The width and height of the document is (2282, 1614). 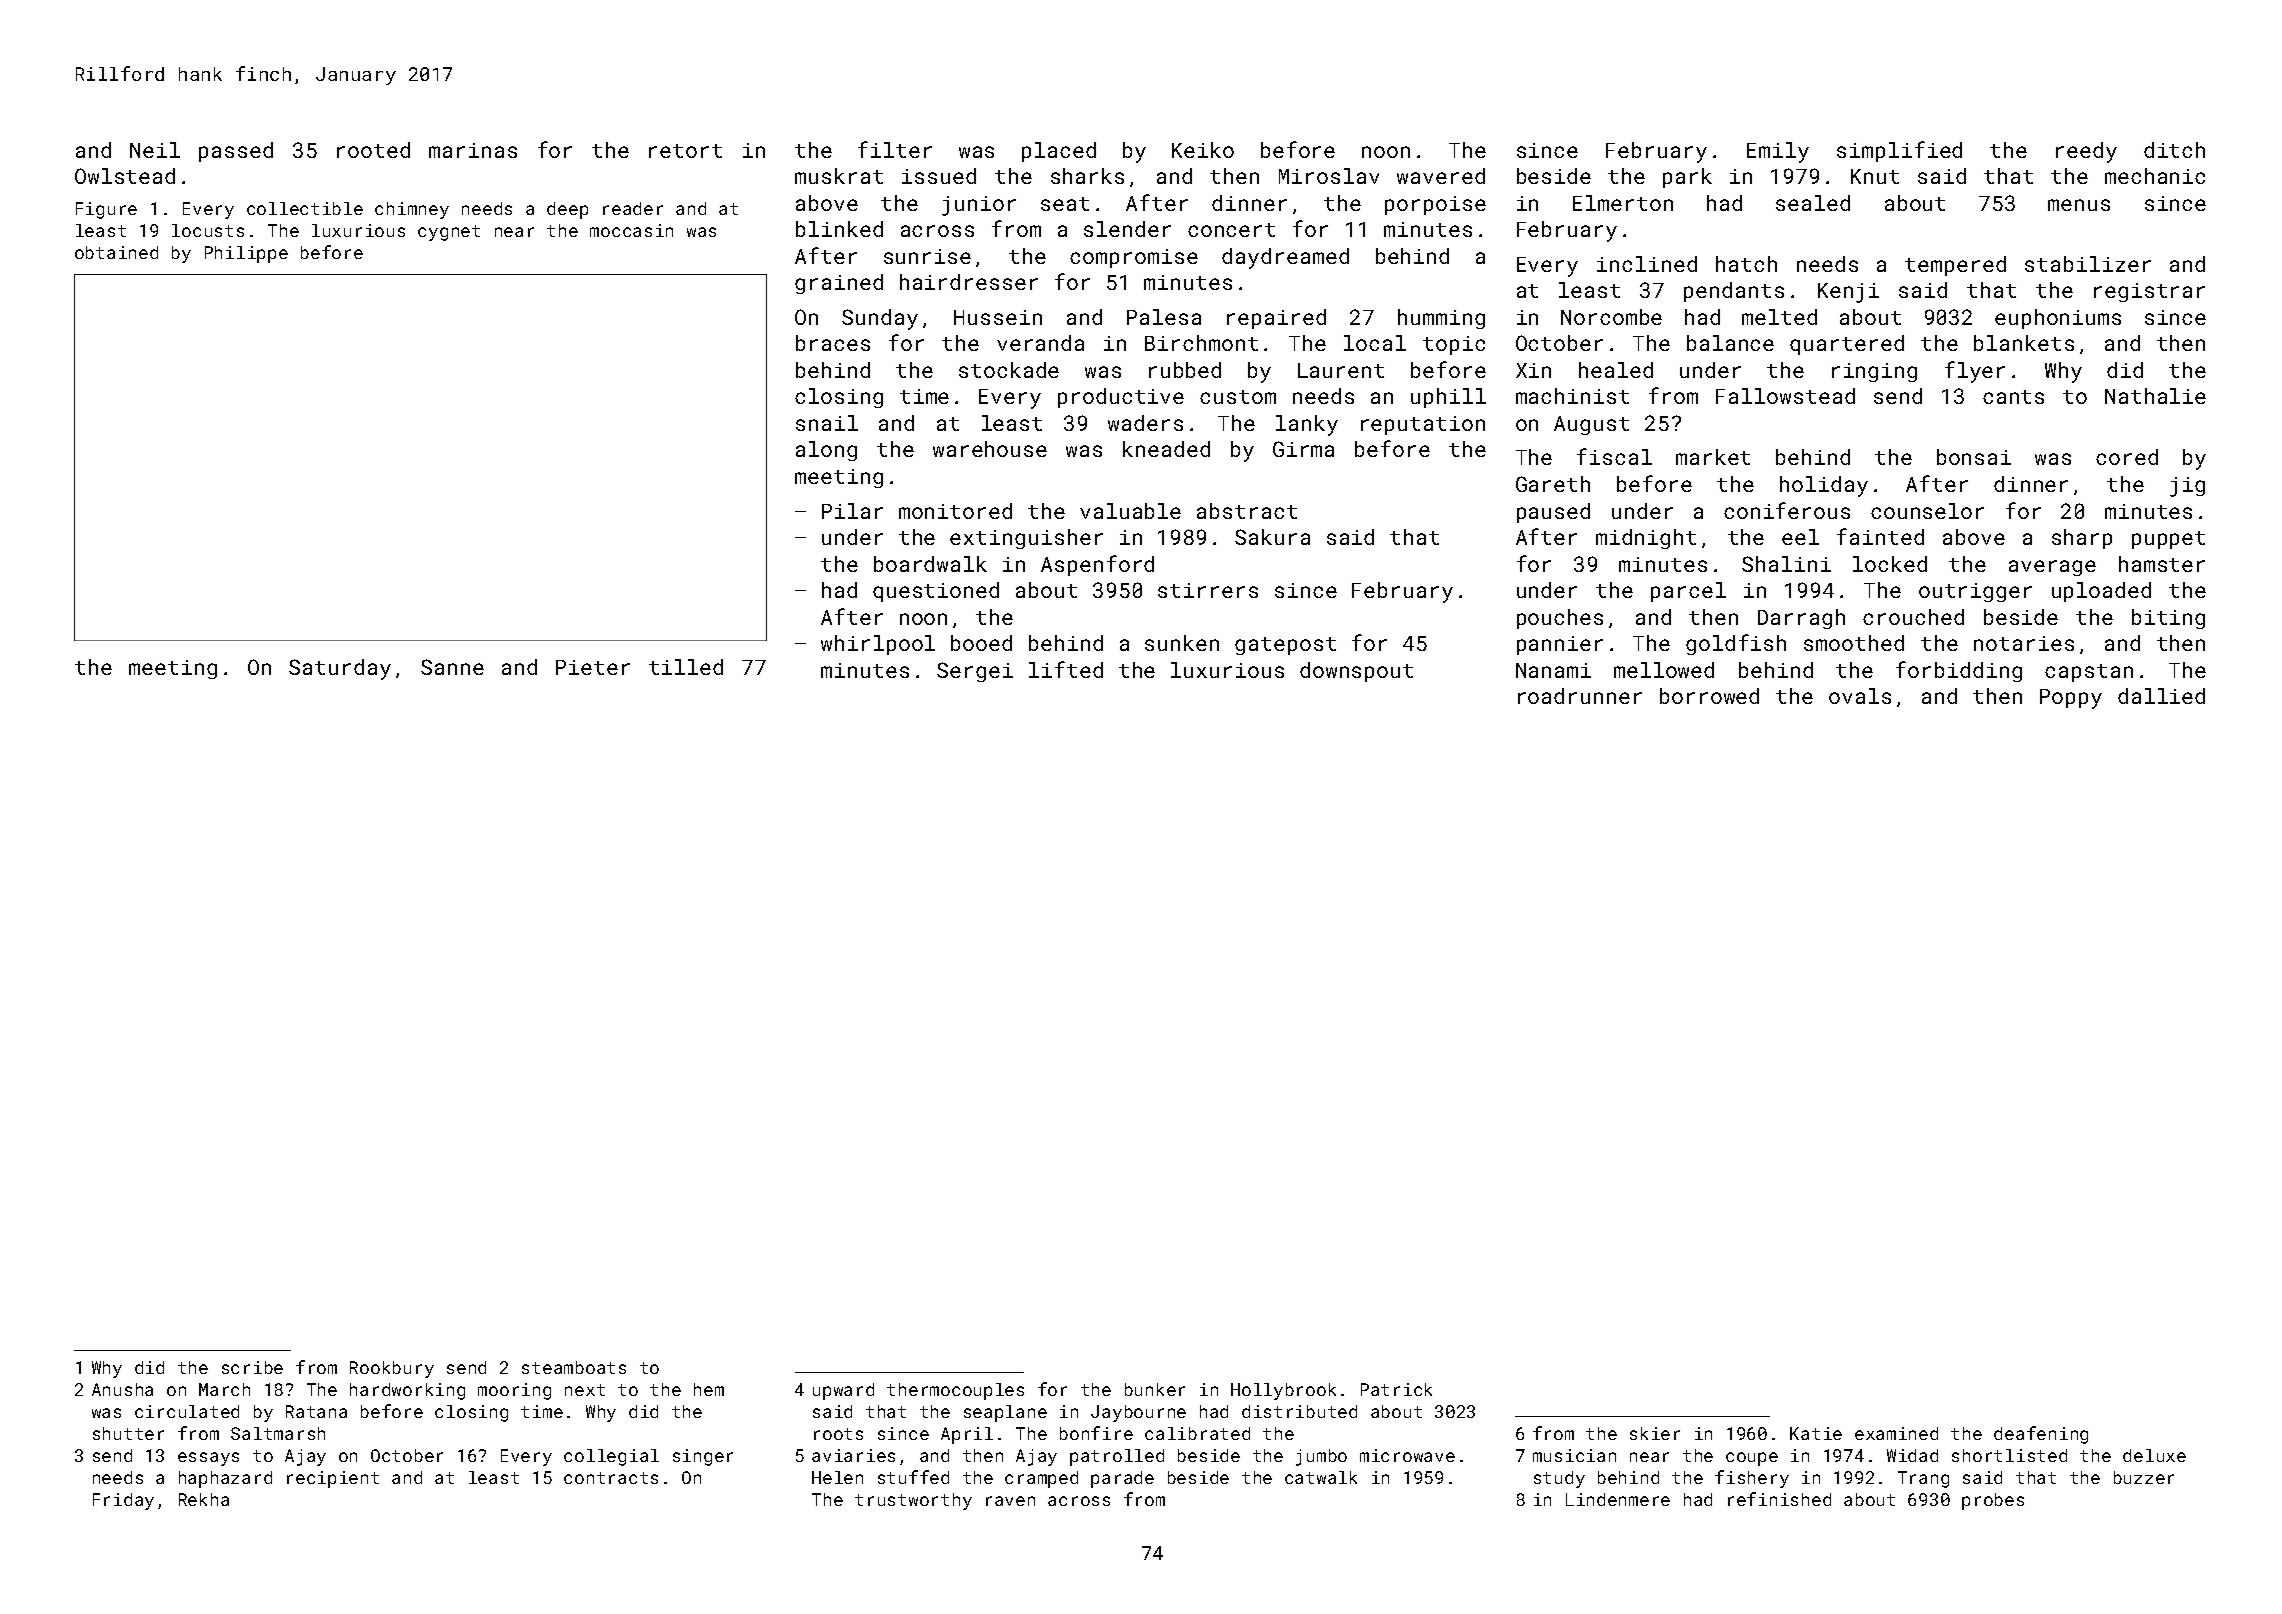 I want to click on Katie, so click(x=1816, y=1433).
